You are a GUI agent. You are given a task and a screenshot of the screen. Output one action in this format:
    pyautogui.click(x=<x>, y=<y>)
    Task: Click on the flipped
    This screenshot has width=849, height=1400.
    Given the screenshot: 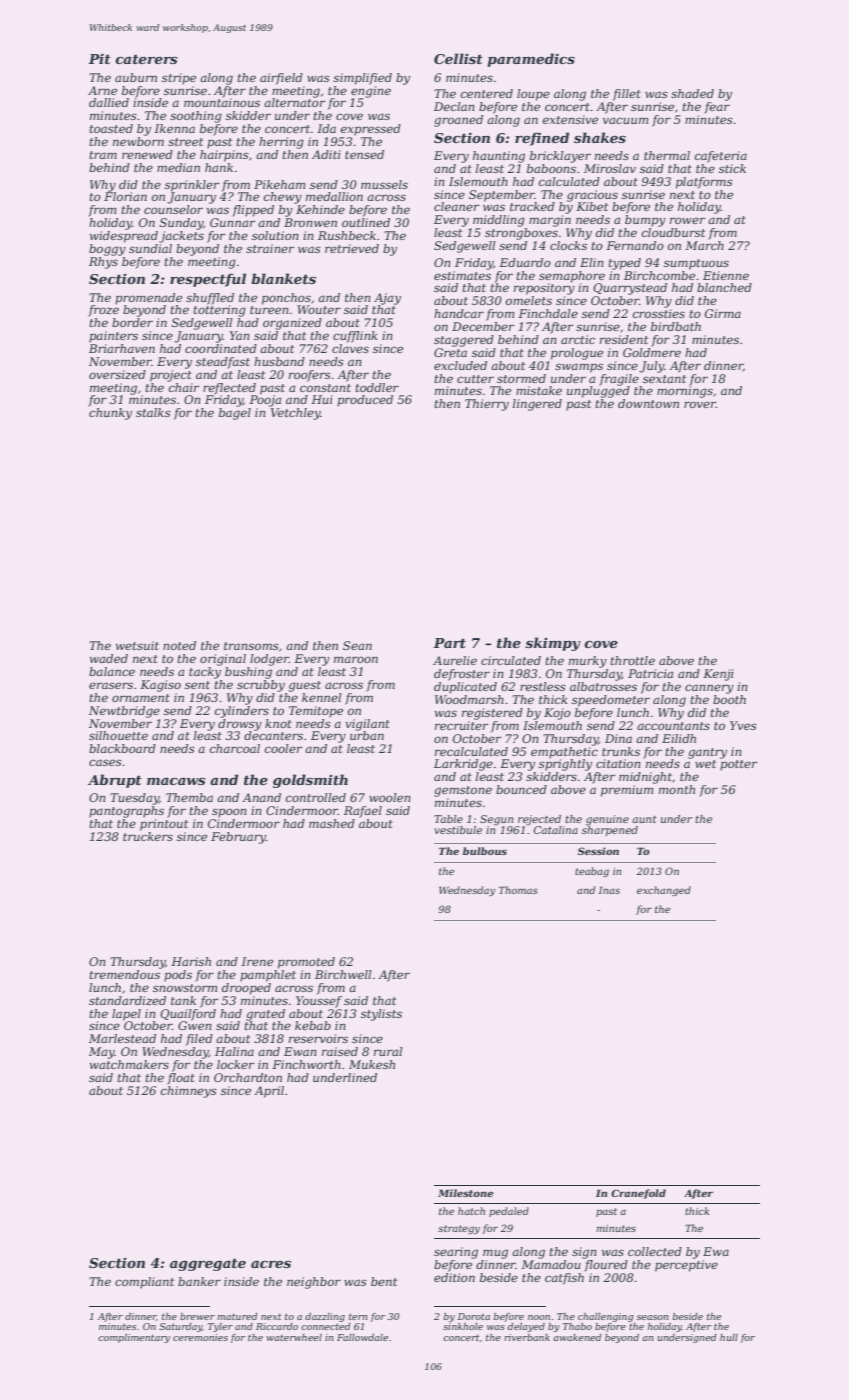 What is the action you would take?
    pyautogui.click(x=253, y=211)
